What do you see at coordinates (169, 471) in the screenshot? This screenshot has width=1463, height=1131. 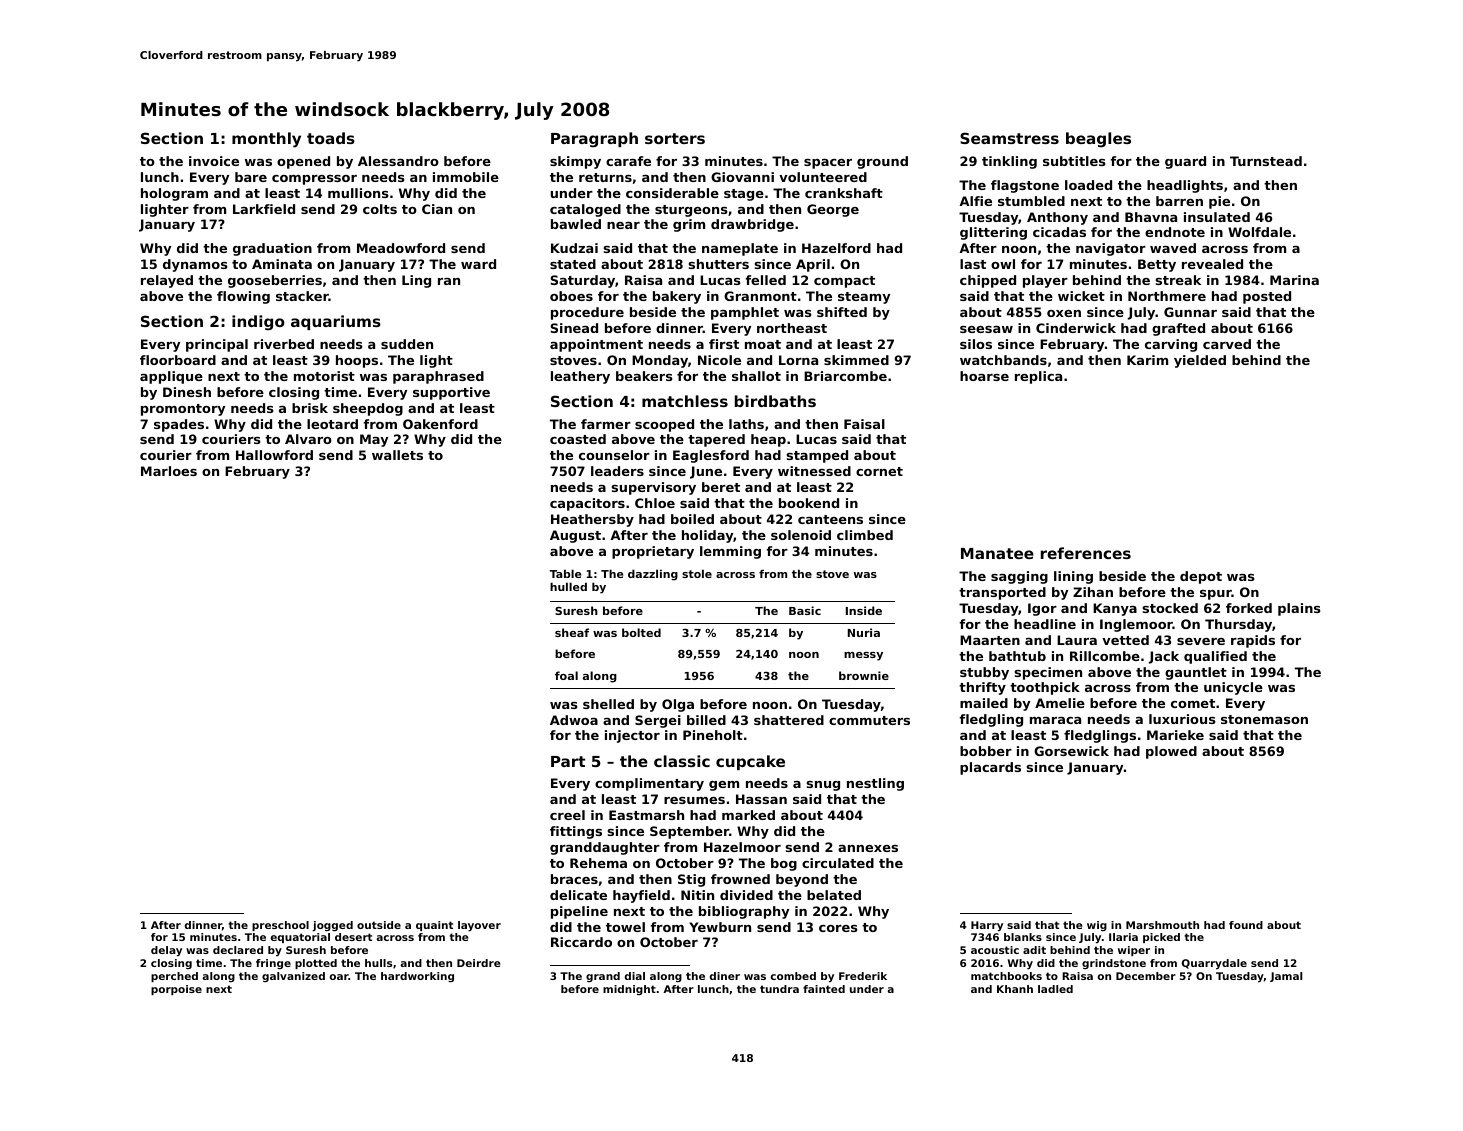 I see `Marloes` at bounding box center [169, 471].
